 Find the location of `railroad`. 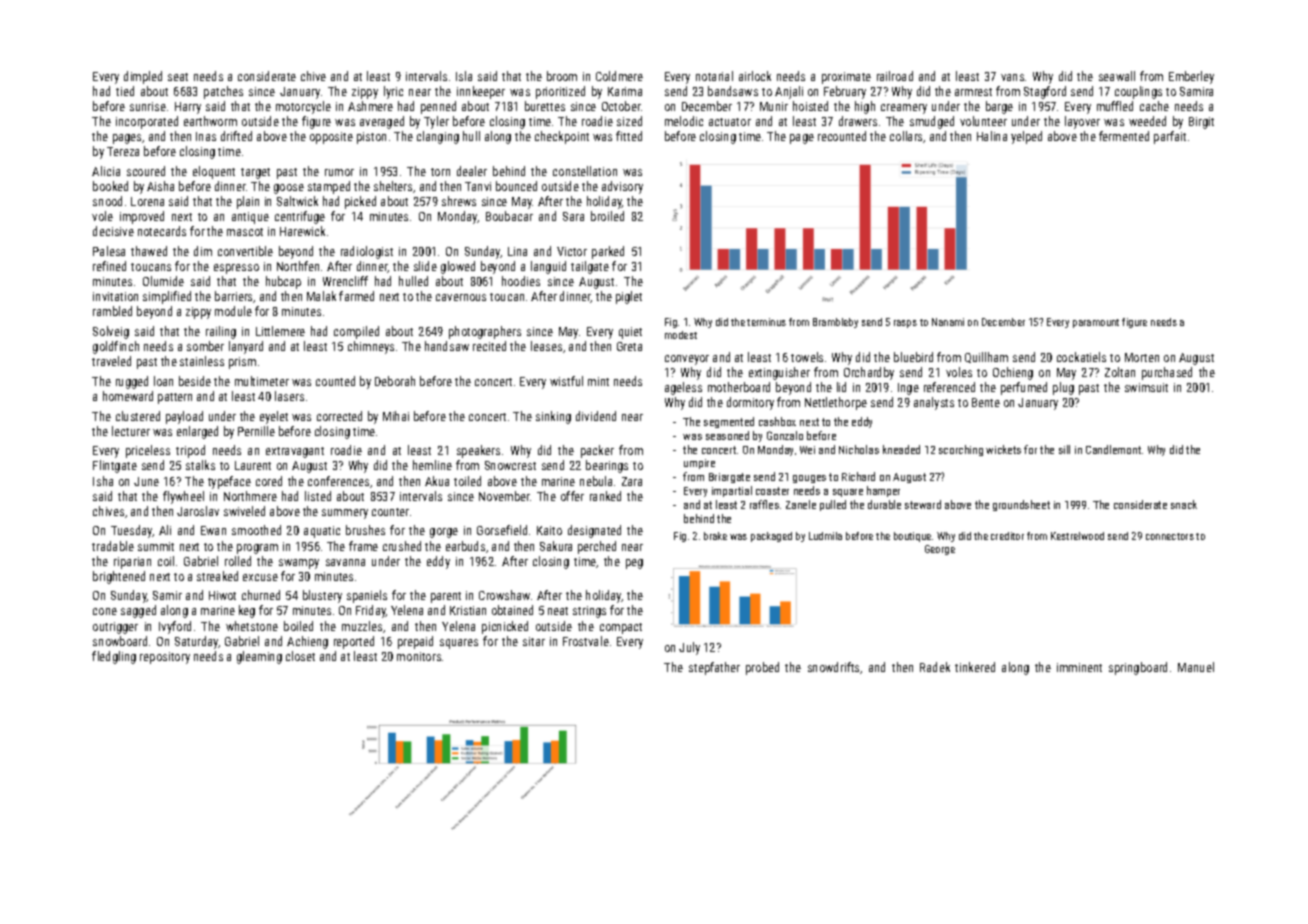

railroad is located at coordinates (895, 76).
